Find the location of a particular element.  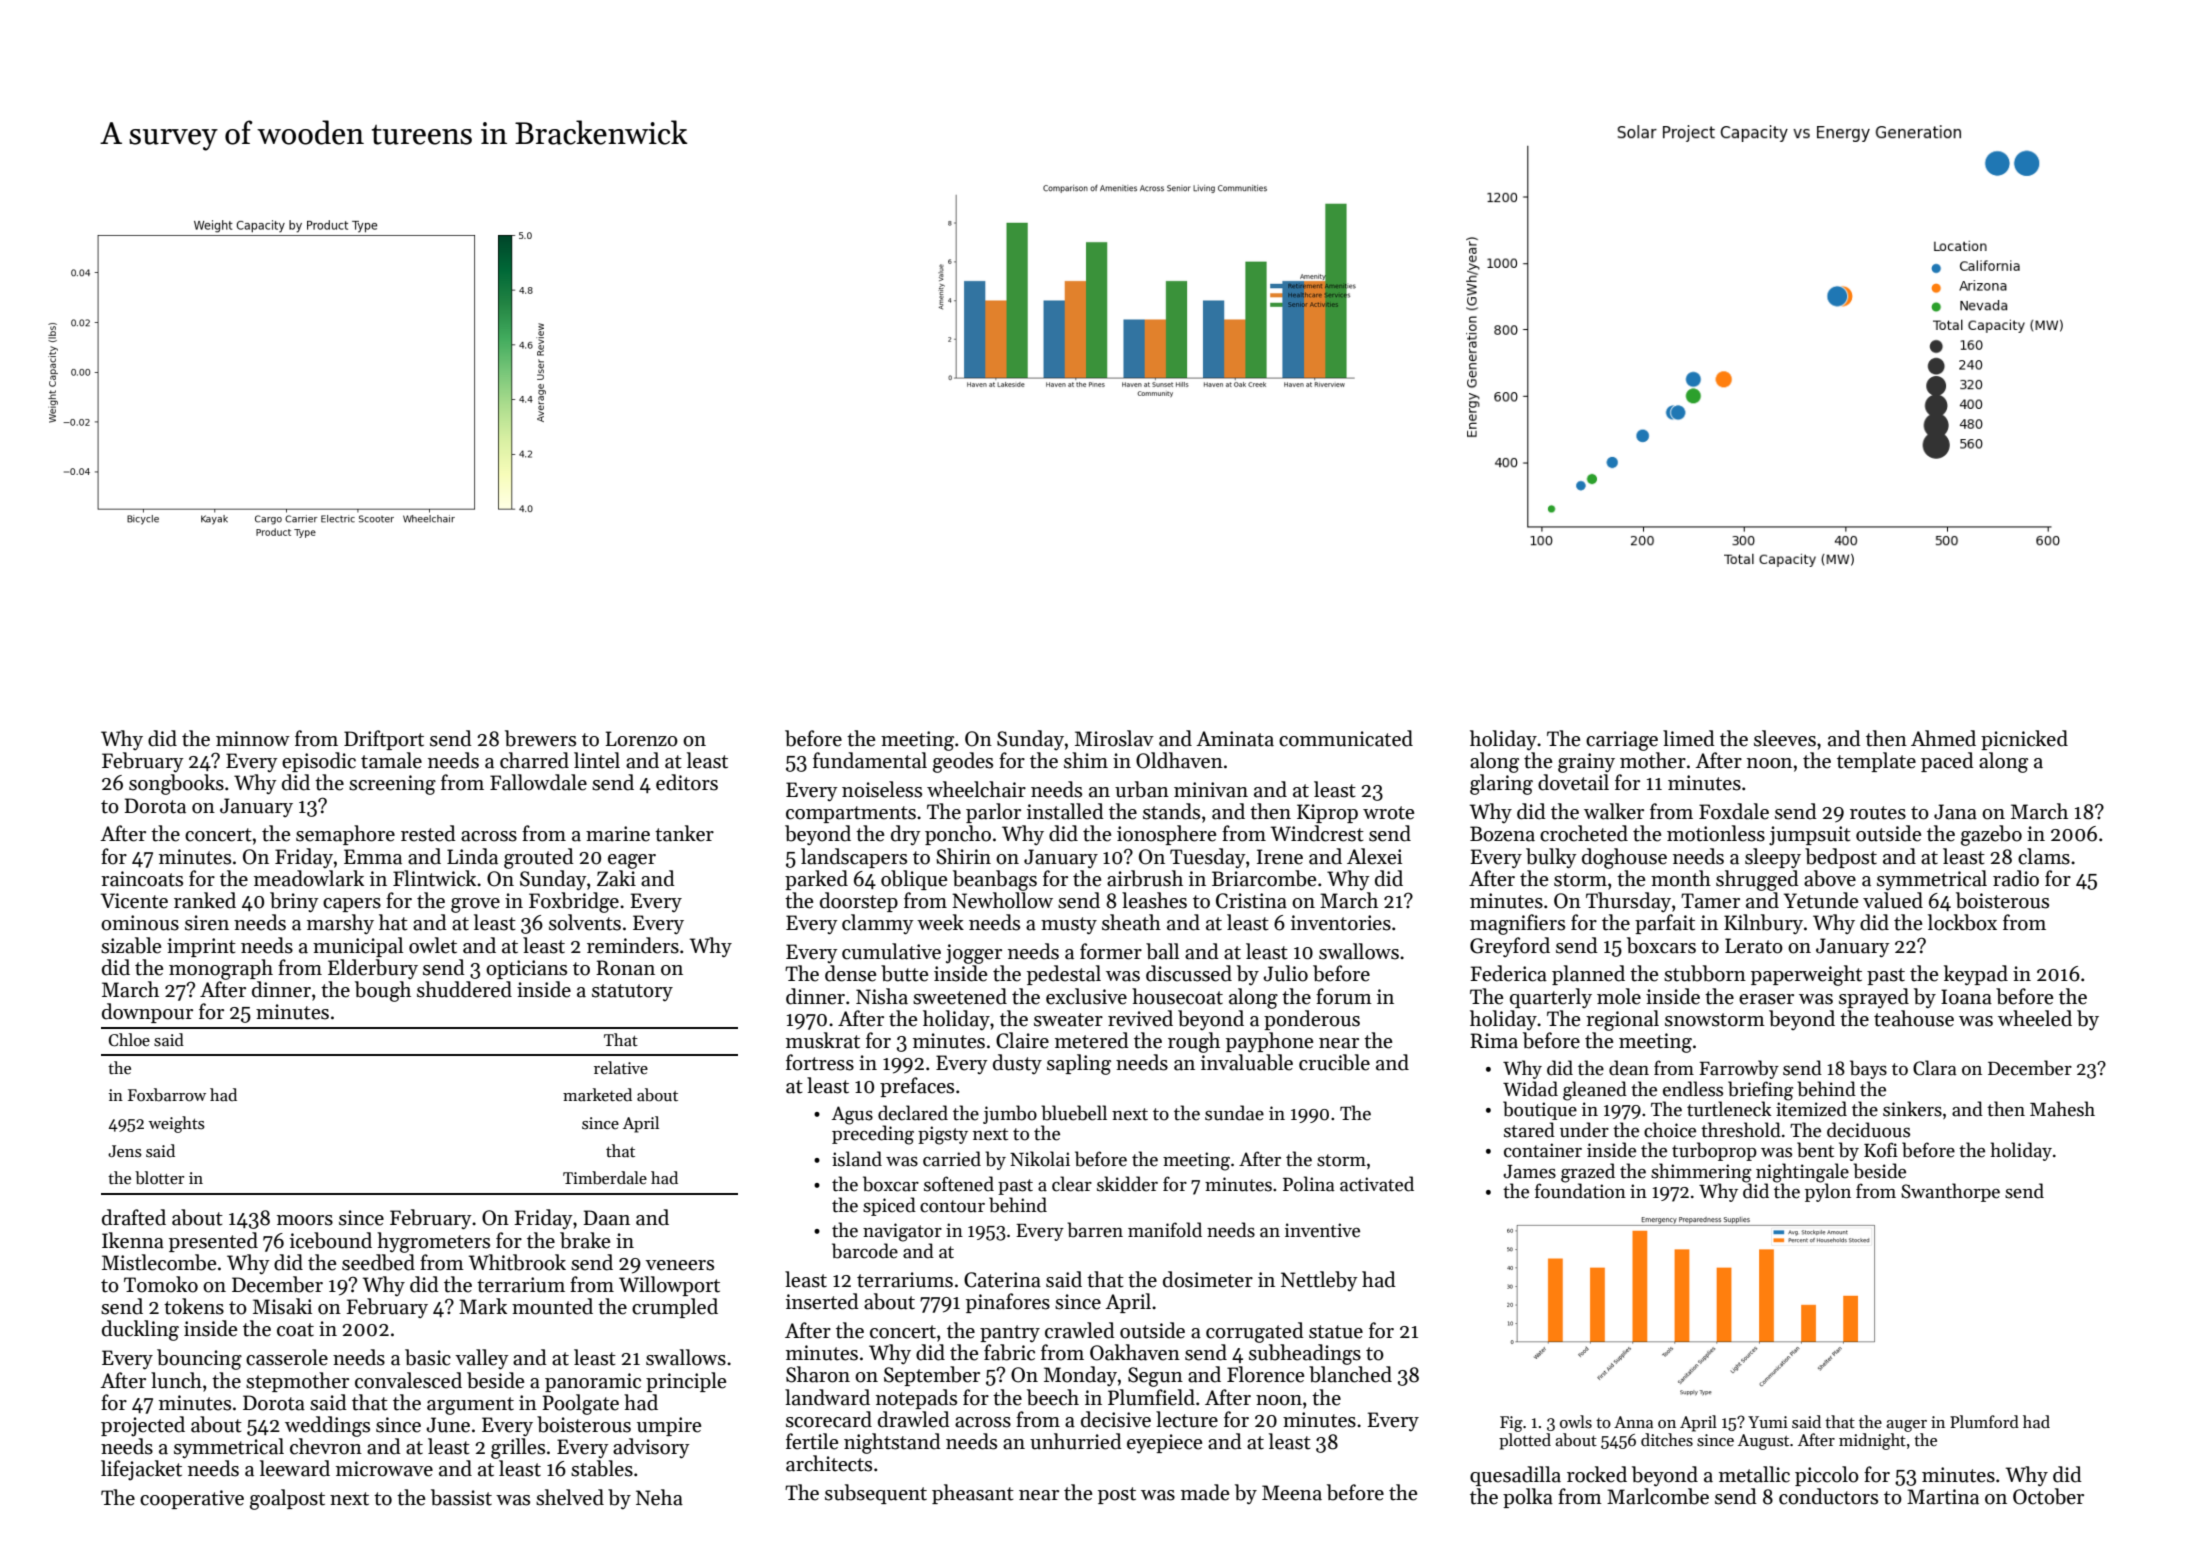

inventive is located at coordinates (1322, 1230).
